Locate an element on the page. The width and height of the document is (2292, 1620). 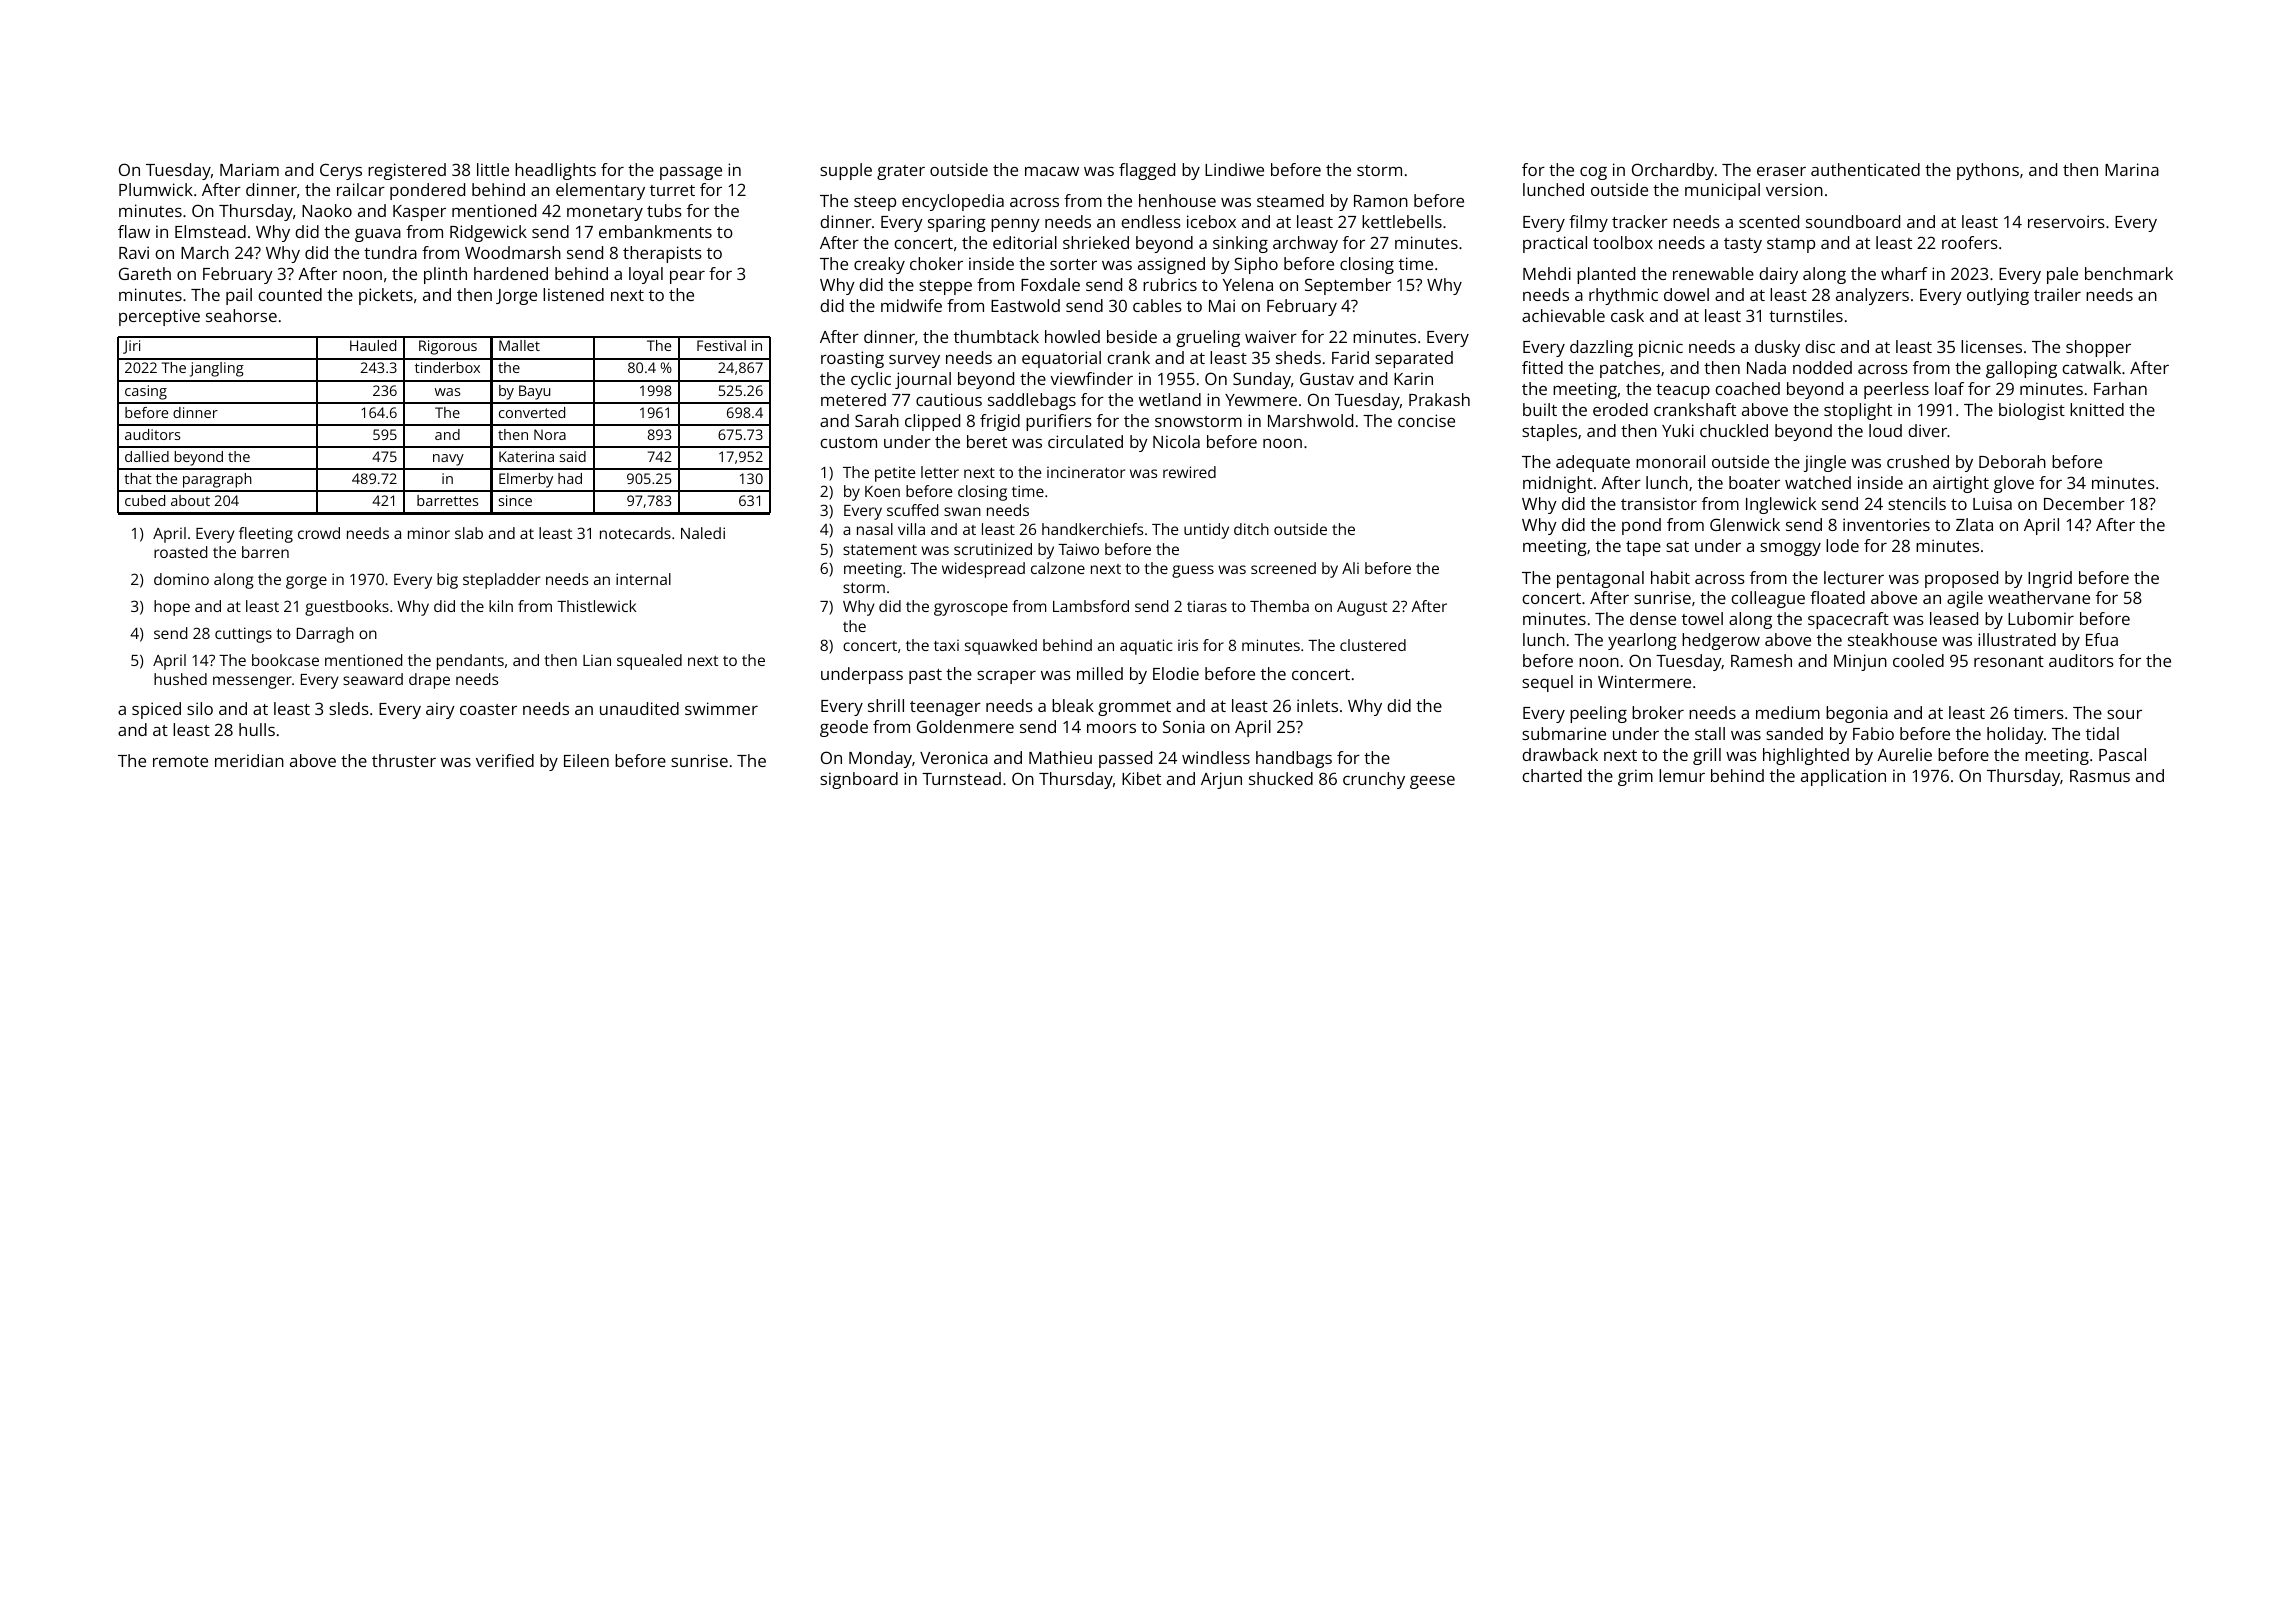
Yewmere is located at coordinates (1261, 400).
